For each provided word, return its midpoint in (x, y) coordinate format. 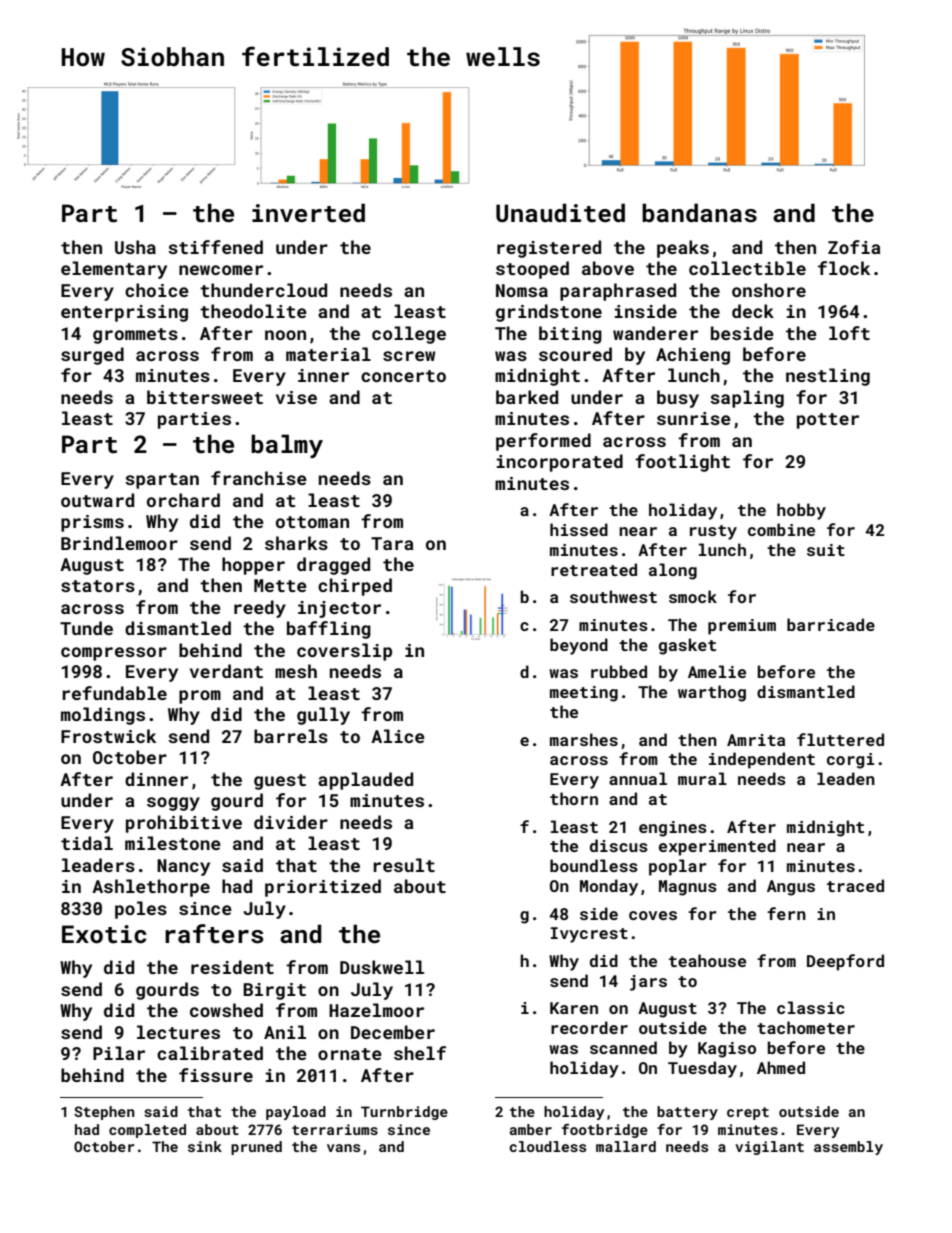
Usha (135, 247)
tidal (87, 843)
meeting (584, 694)
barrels (291, 736)
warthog (712, 693)
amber (531, 1129)
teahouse (707, 960)
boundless (594, 865)
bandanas (699, 213)
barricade (831, 624)
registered (549, 249)
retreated (594, 569)
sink (205, 1146)
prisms (92, 523)
